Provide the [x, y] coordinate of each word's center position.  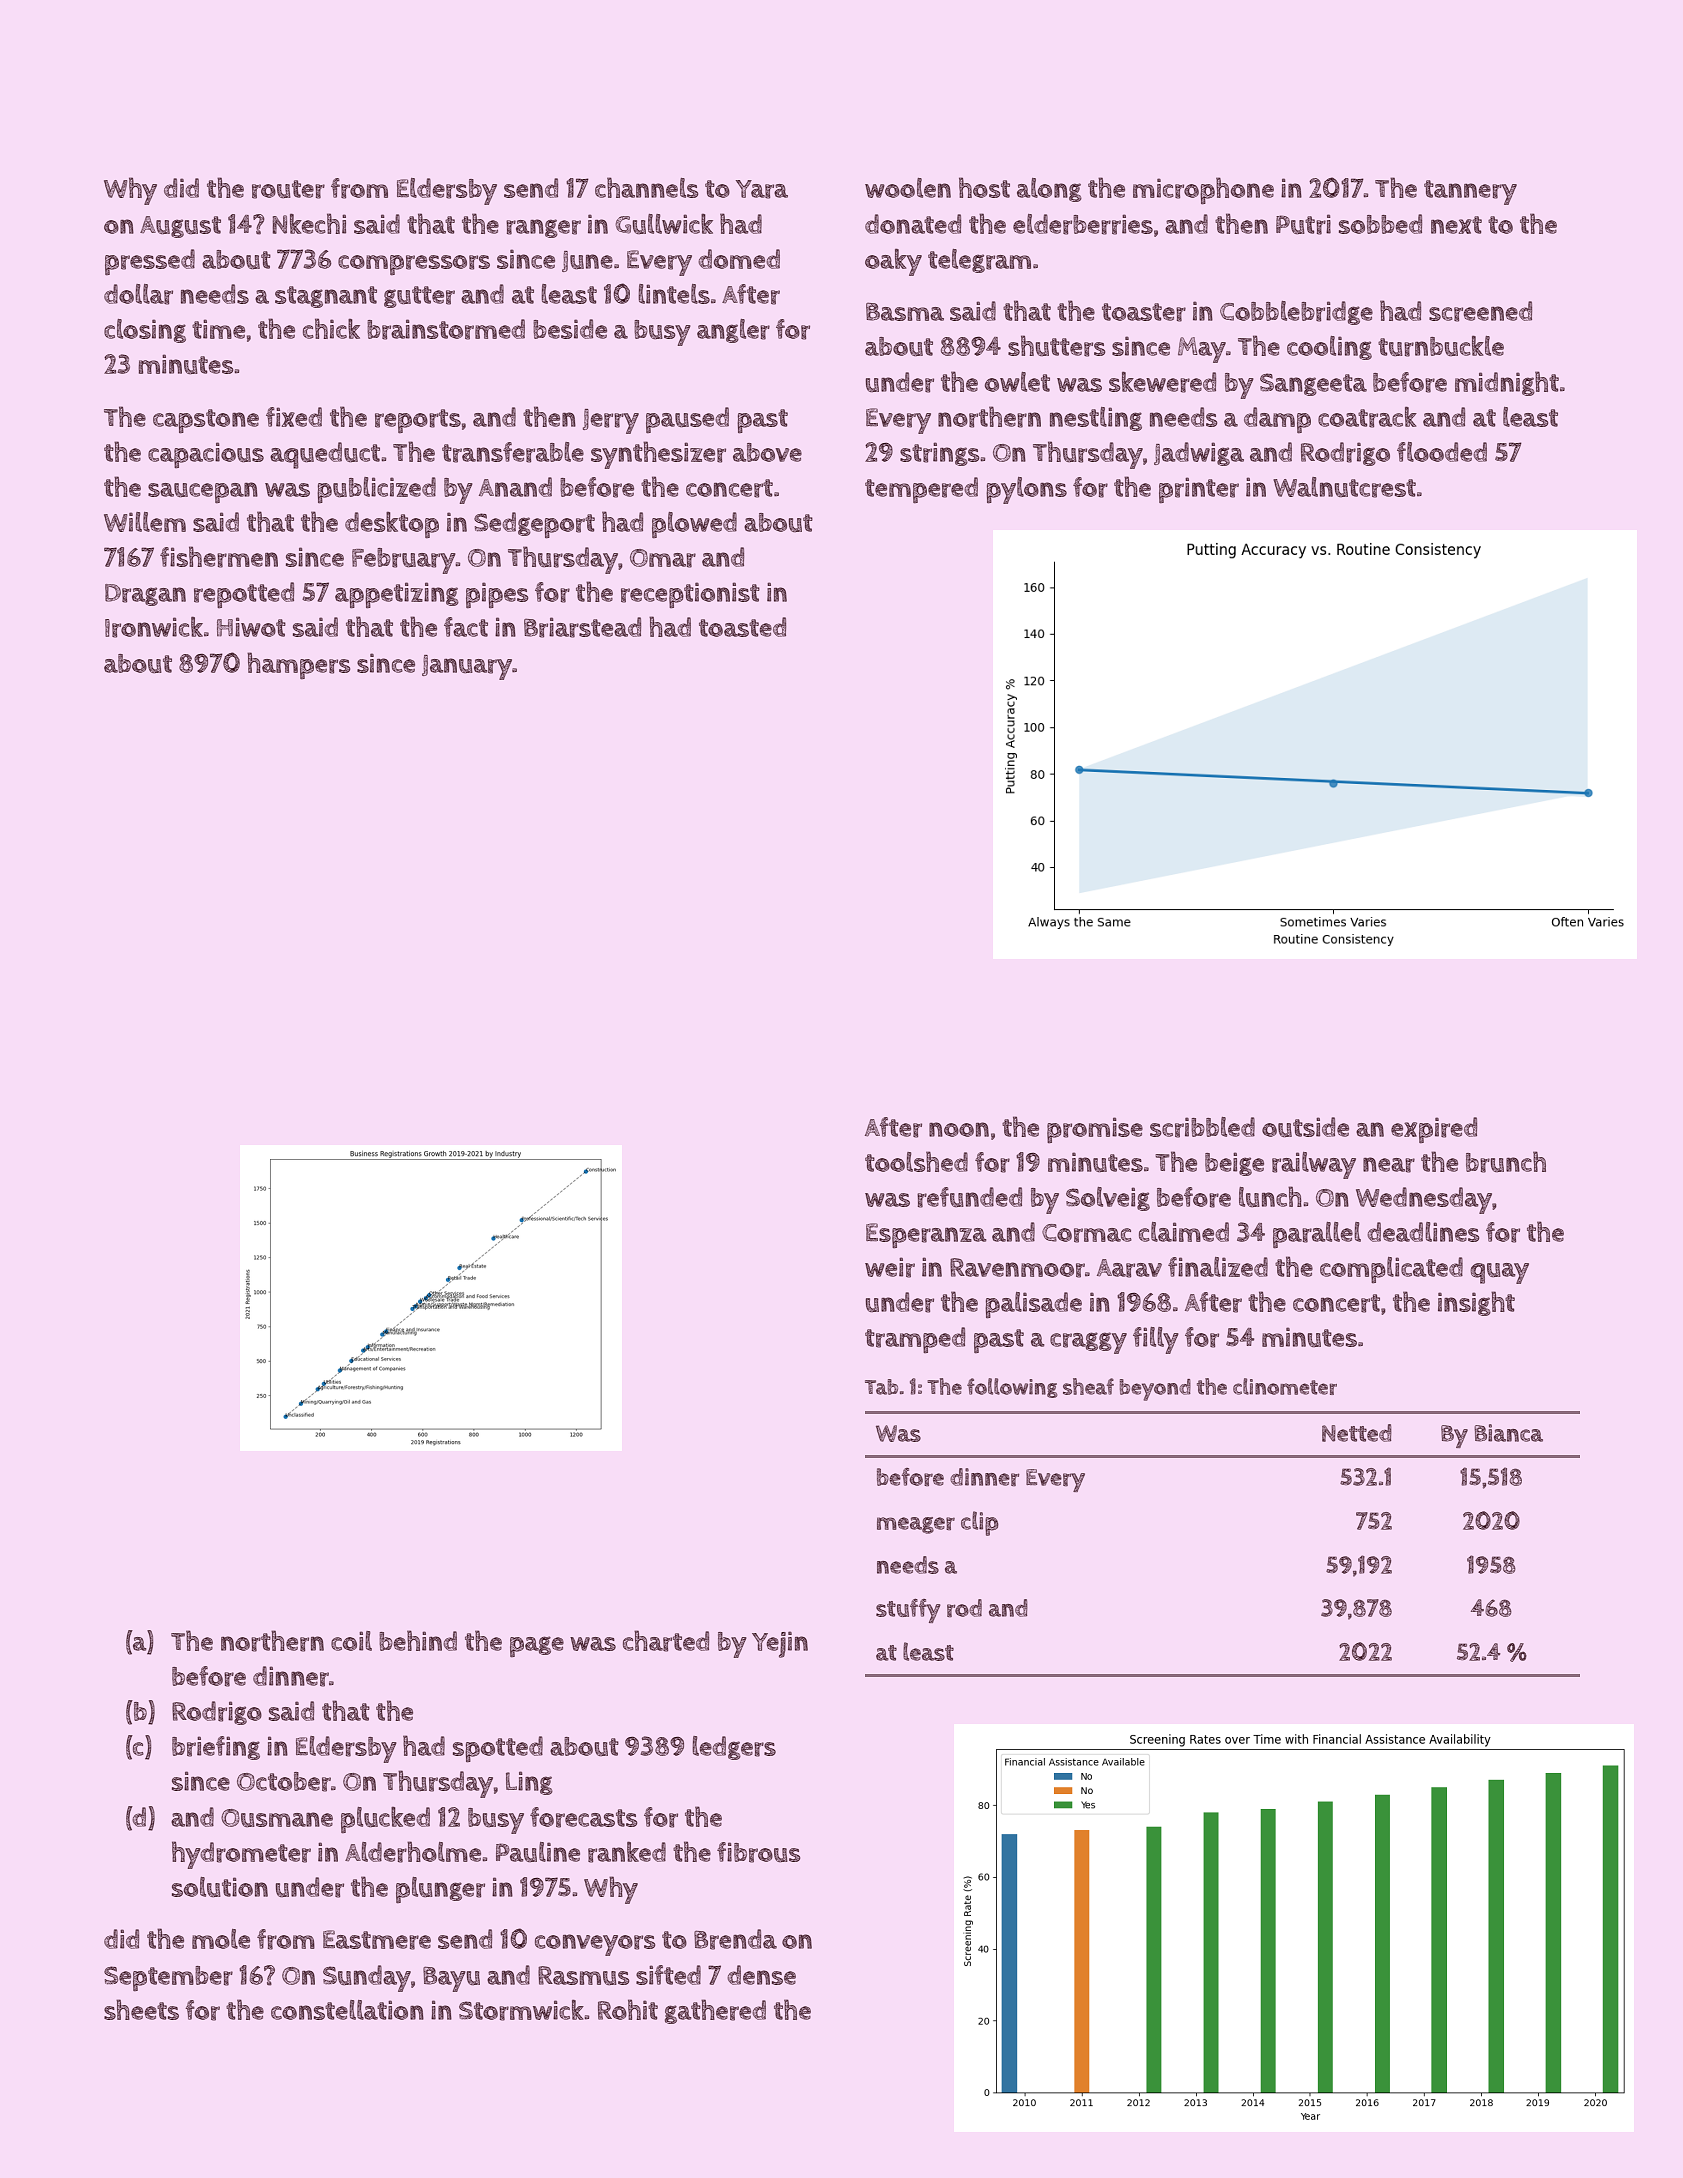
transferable [513, 452]
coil [351, 1641]
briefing [216, 1748]
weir [890, 1267]
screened [1480, 311]
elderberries [1083, 224]
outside [1305, 1127]
